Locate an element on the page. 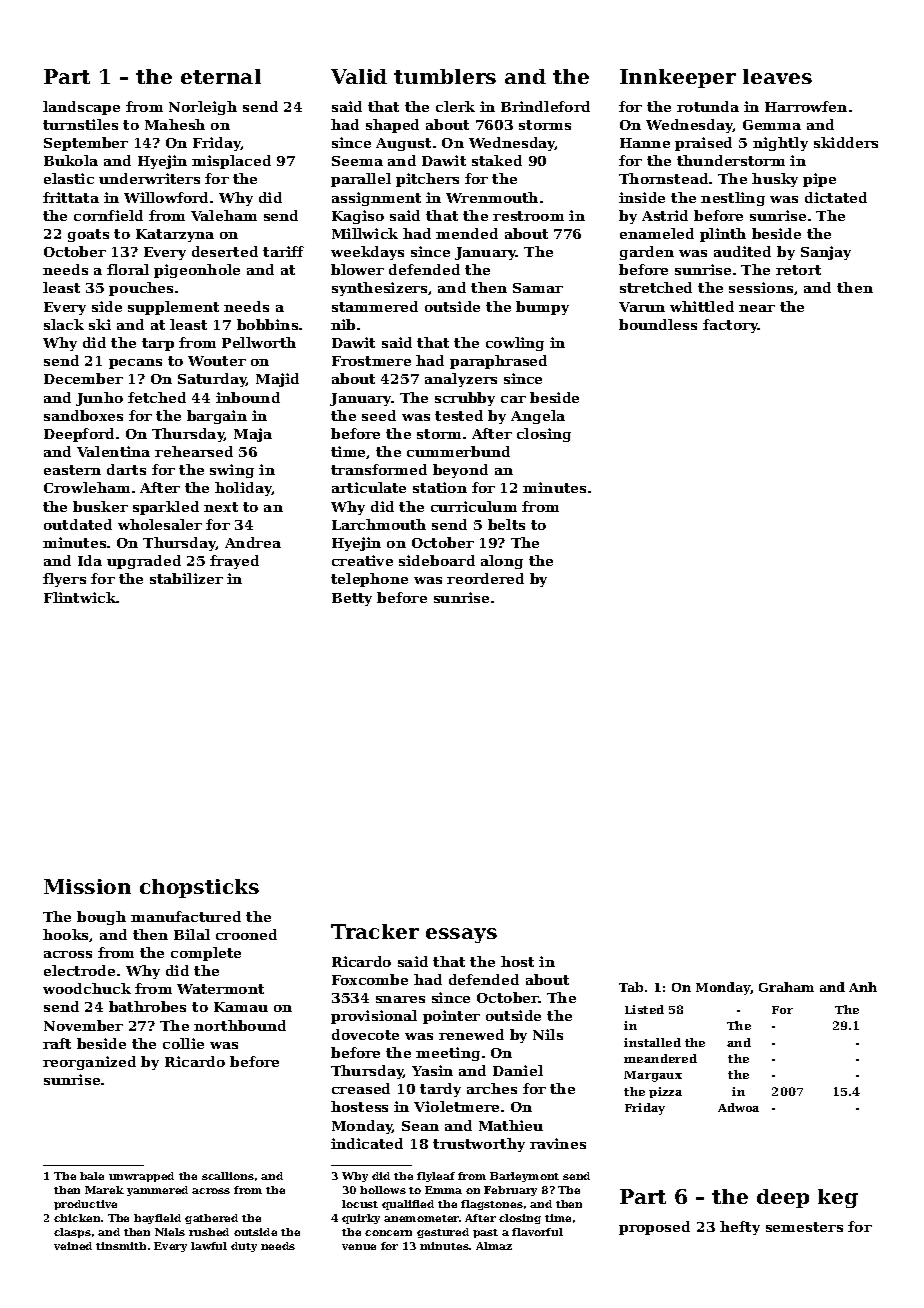 The image size is (924, 1308). flyers is located at coordinates (64, 580).
